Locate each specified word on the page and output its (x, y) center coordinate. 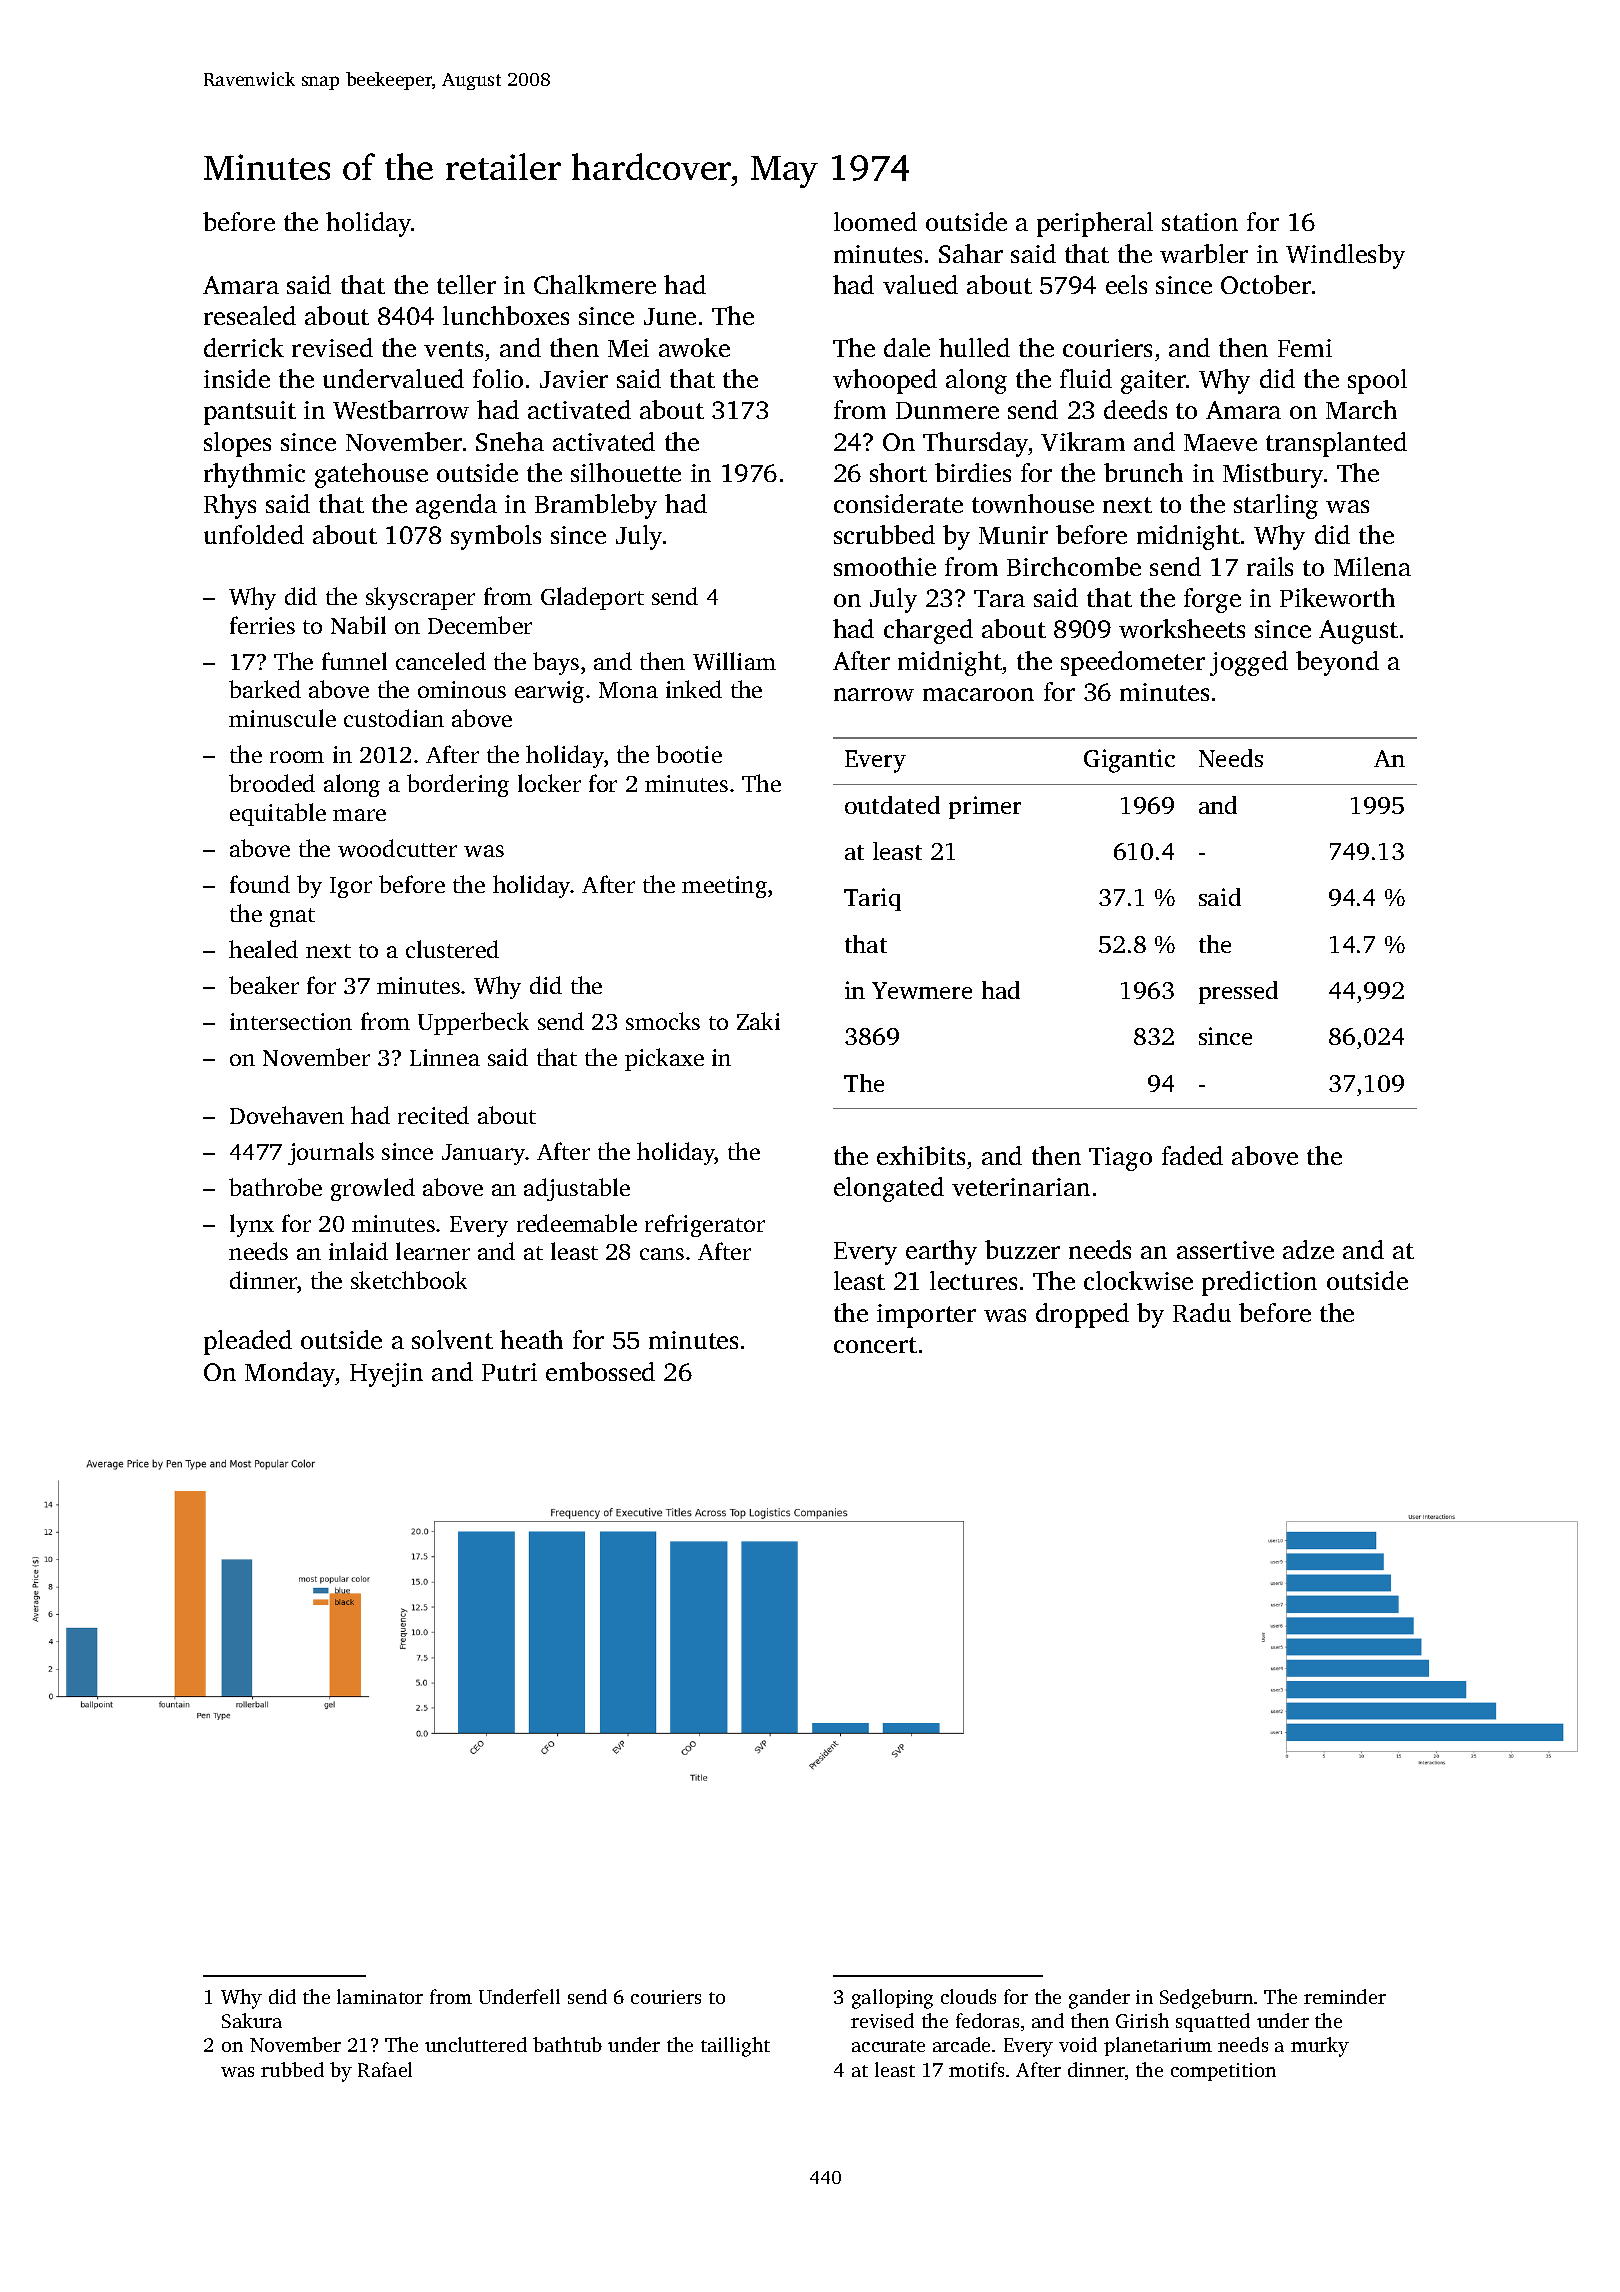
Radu (1202, 1312)
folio (498, 378)
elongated (889, 1189)
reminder (1345, 1996)
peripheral (1095, 224)
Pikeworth (1337, 597)
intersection (291, 1021)
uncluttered (476, 2044)
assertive (1225, 1250)
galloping (892, 1999)
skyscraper (420, 598)
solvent (452, 1339)
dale (907, 347)
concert (875, 1345)
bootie (689, 754)
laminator (380, 1996)
